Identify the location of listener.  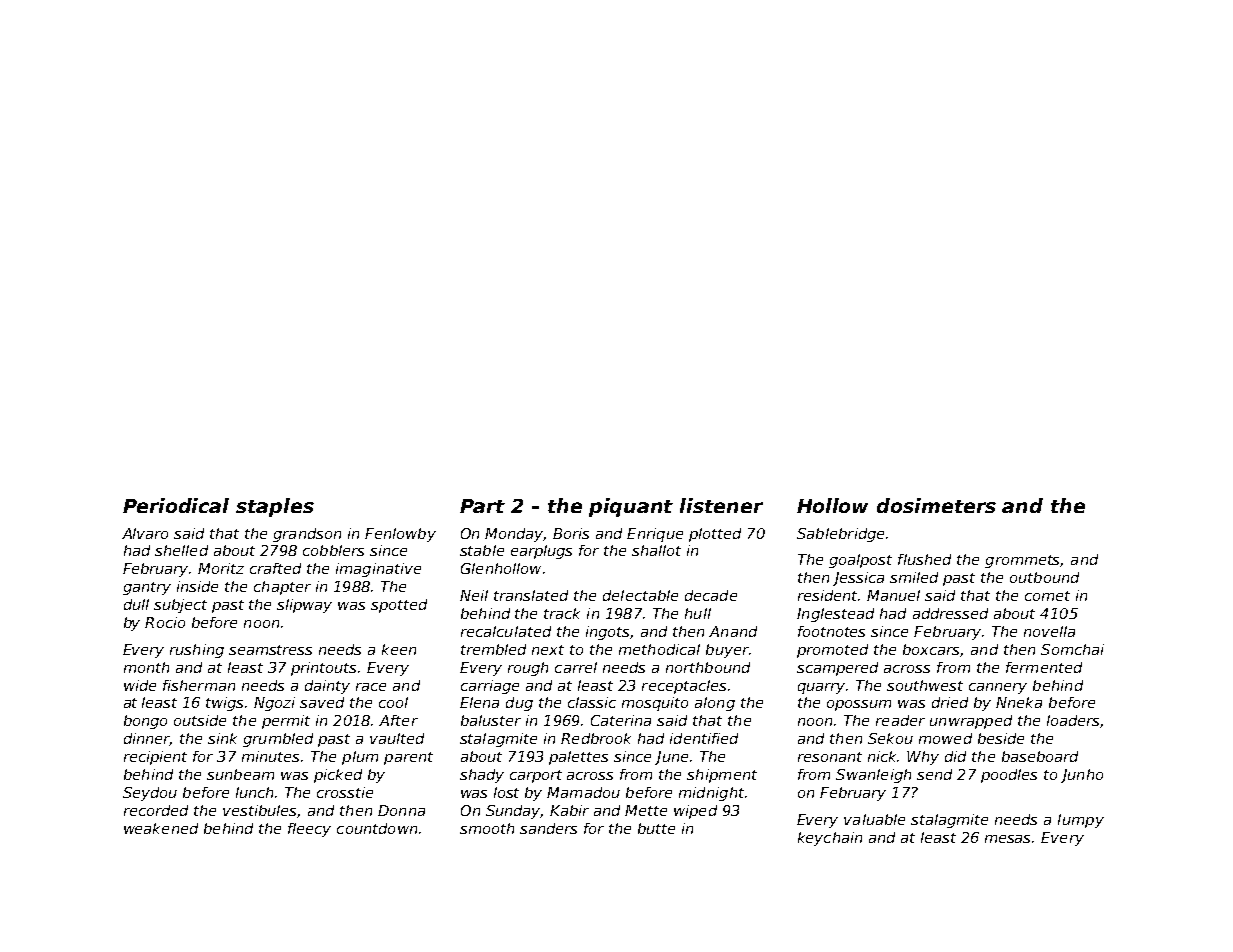
(721, 505).
